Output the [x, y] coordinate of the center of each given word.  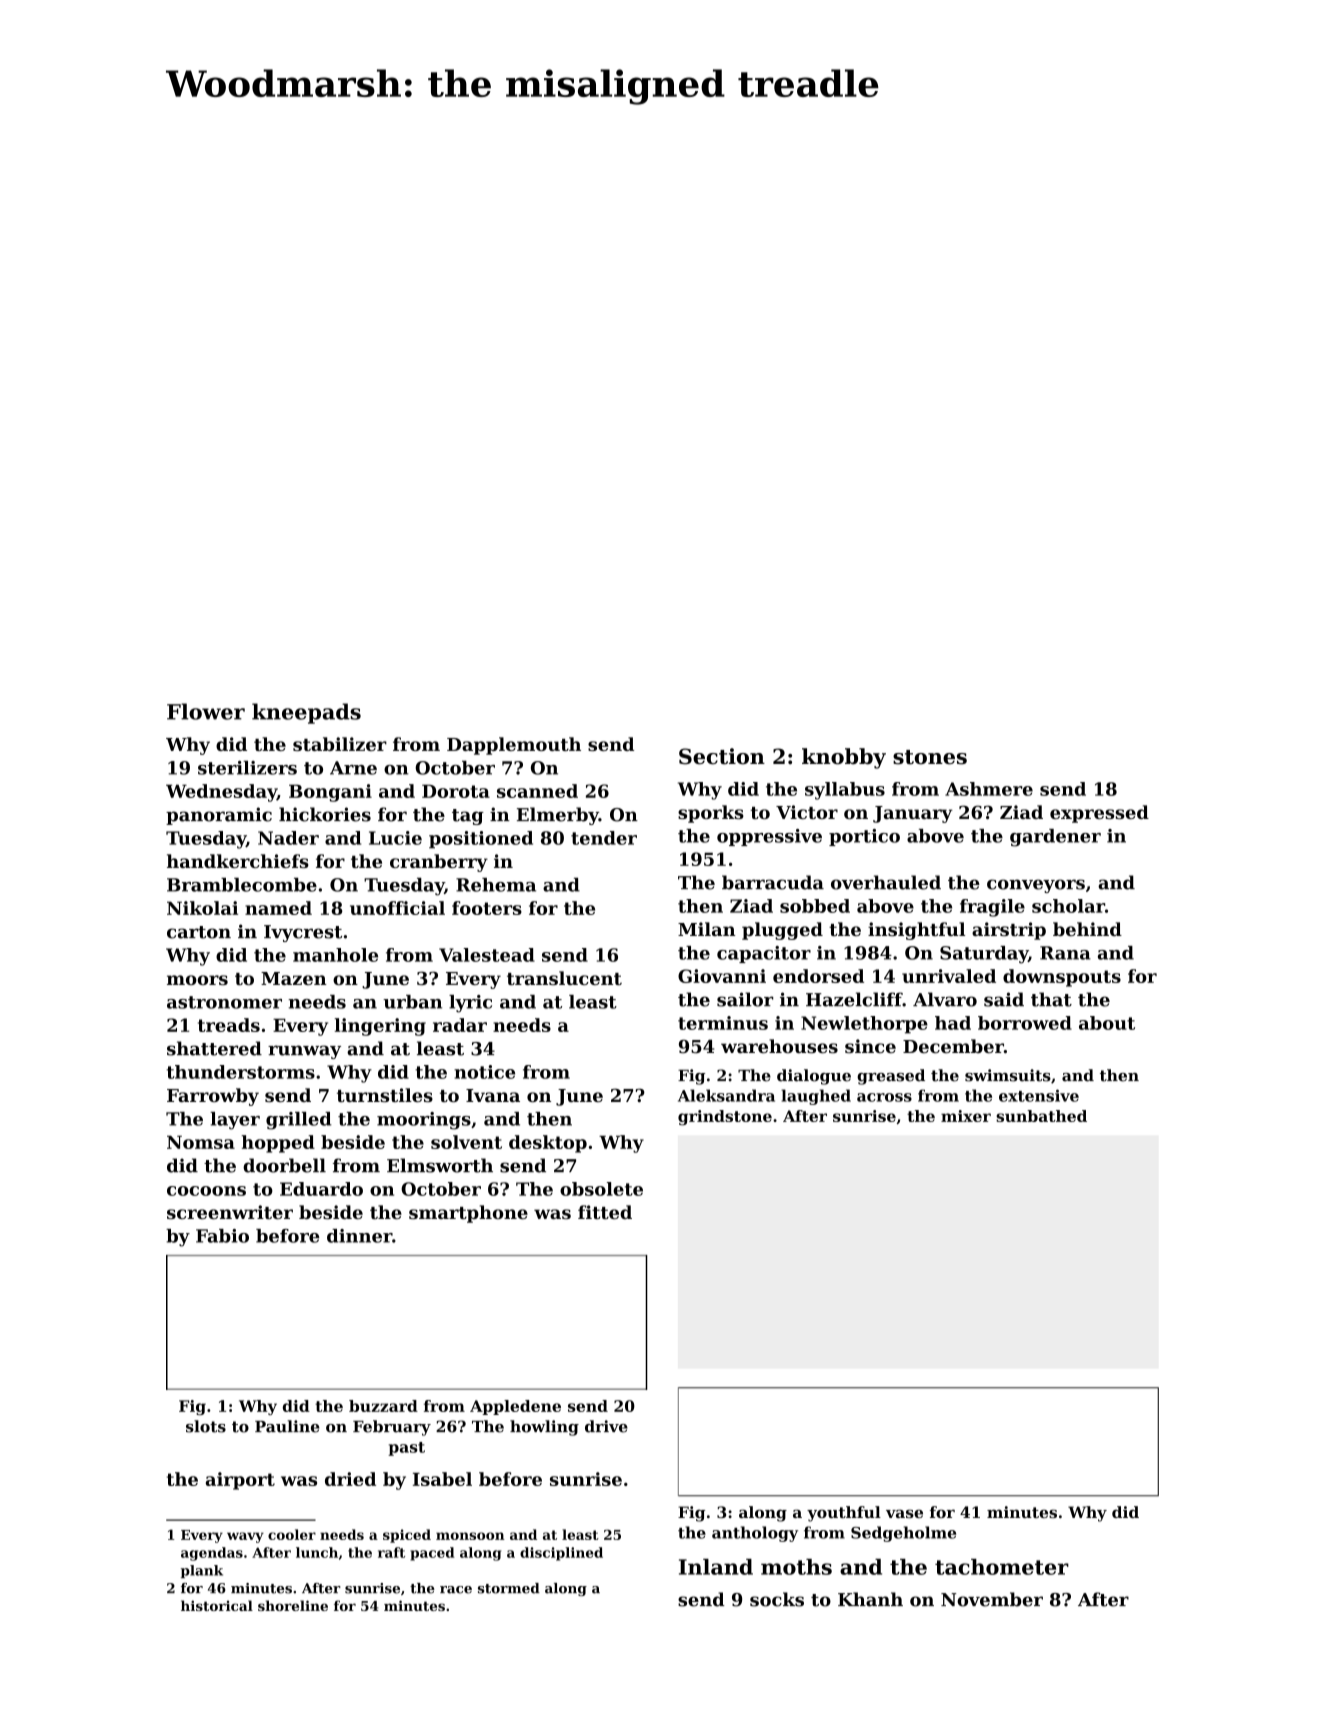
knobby [844, 758]
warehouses [779, 1046]
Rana [1065, 953]
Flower [206, 711]
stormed [509, 1588]
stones [930, 757]
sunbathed [1041, 1116]
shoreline [293, 1605]
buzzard [383, 1406]
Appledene [515, 1407]
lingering [380, 1027]
